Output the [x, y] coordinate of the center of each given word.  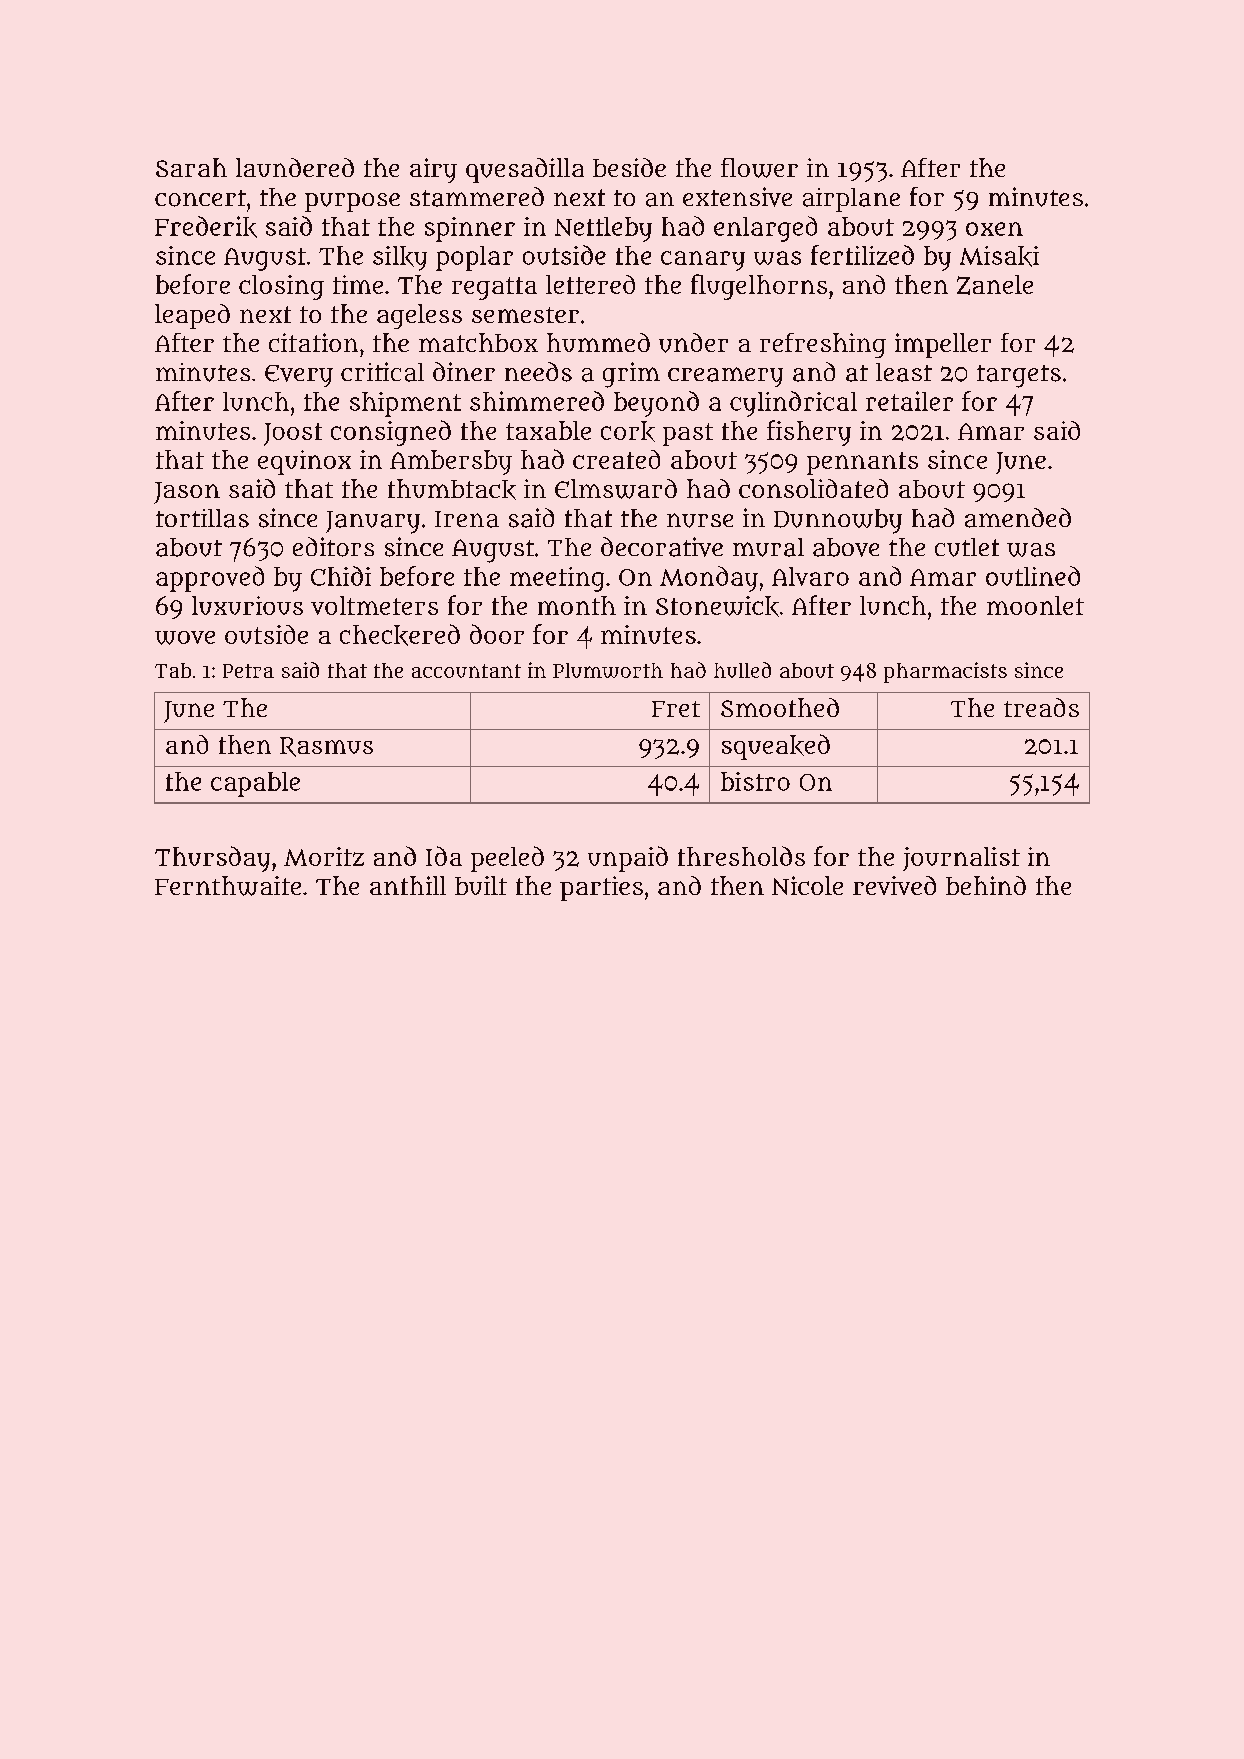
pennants [862, 463]
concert [200, 198]
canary [703, 261]
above [846, 547]
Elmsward [616, 489]
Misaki [999, 256]
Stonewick [717, 606]
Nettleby [603, 229]
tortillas [202, 518]
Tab [173, 670]
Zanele [995, 285]
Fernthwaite [228, 886]
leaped [192, 316]
